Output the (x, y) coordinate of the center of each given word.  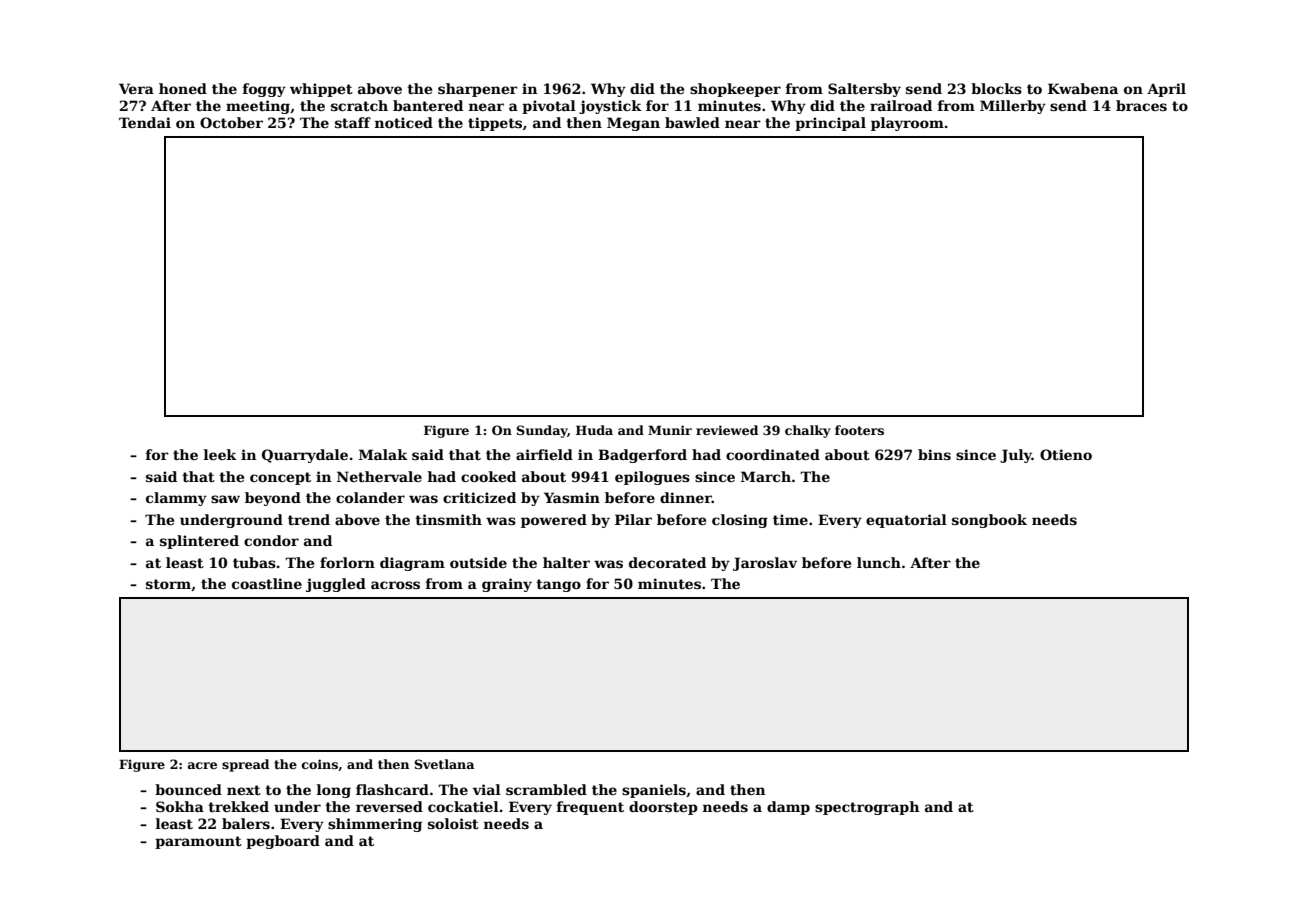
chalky (808, 431)
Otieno (1066, 454)
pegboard (283, 842)
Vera (136, 88)
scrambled (546, 789)
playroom (907, 124)
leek (220, 454)
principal (830, 124)
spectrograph (867, 808)
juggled (336, 585)
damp (788, 808)
